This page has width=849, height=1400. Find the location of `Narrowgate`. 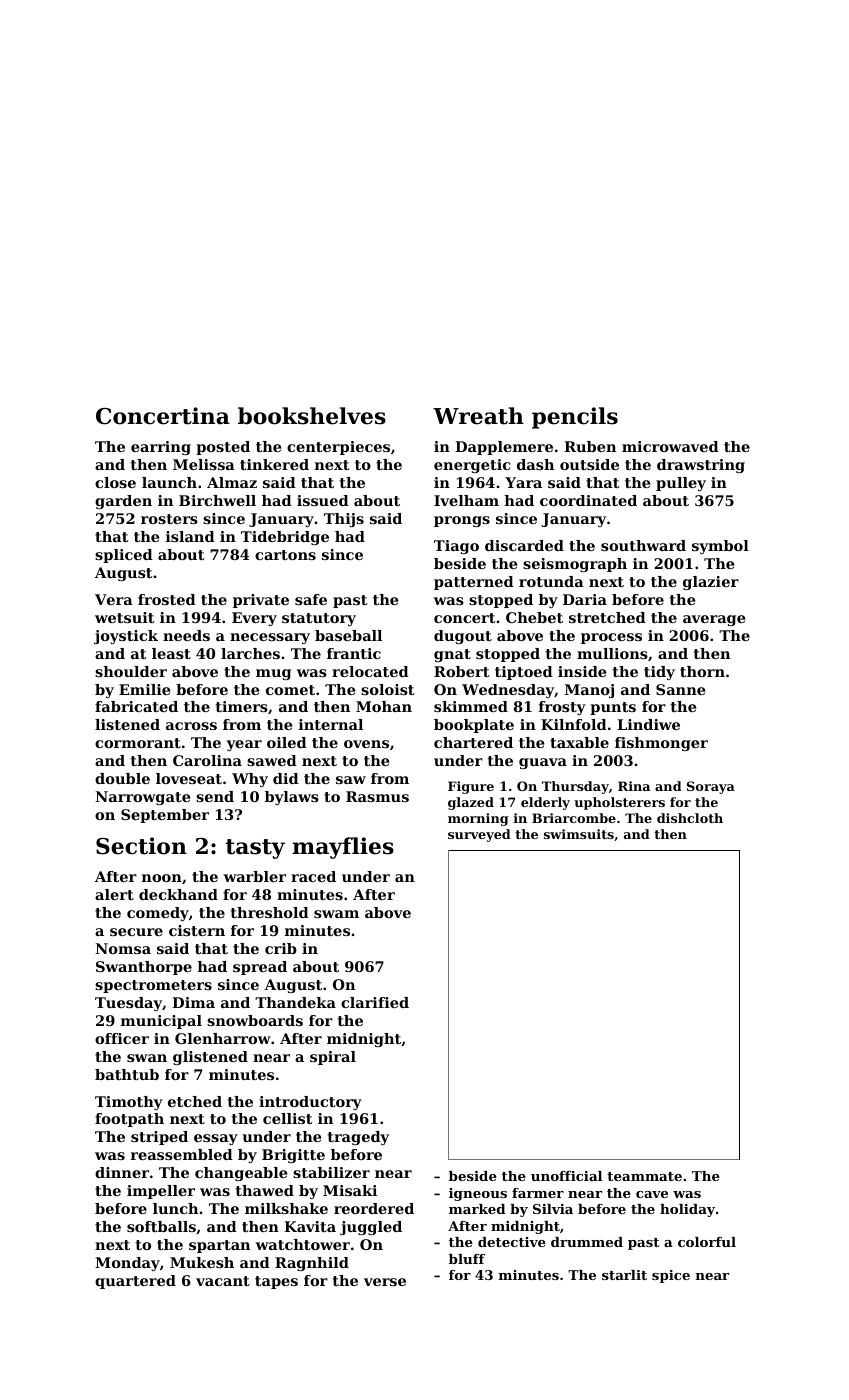

Narrowgate is located at coordinates (142, 798).
